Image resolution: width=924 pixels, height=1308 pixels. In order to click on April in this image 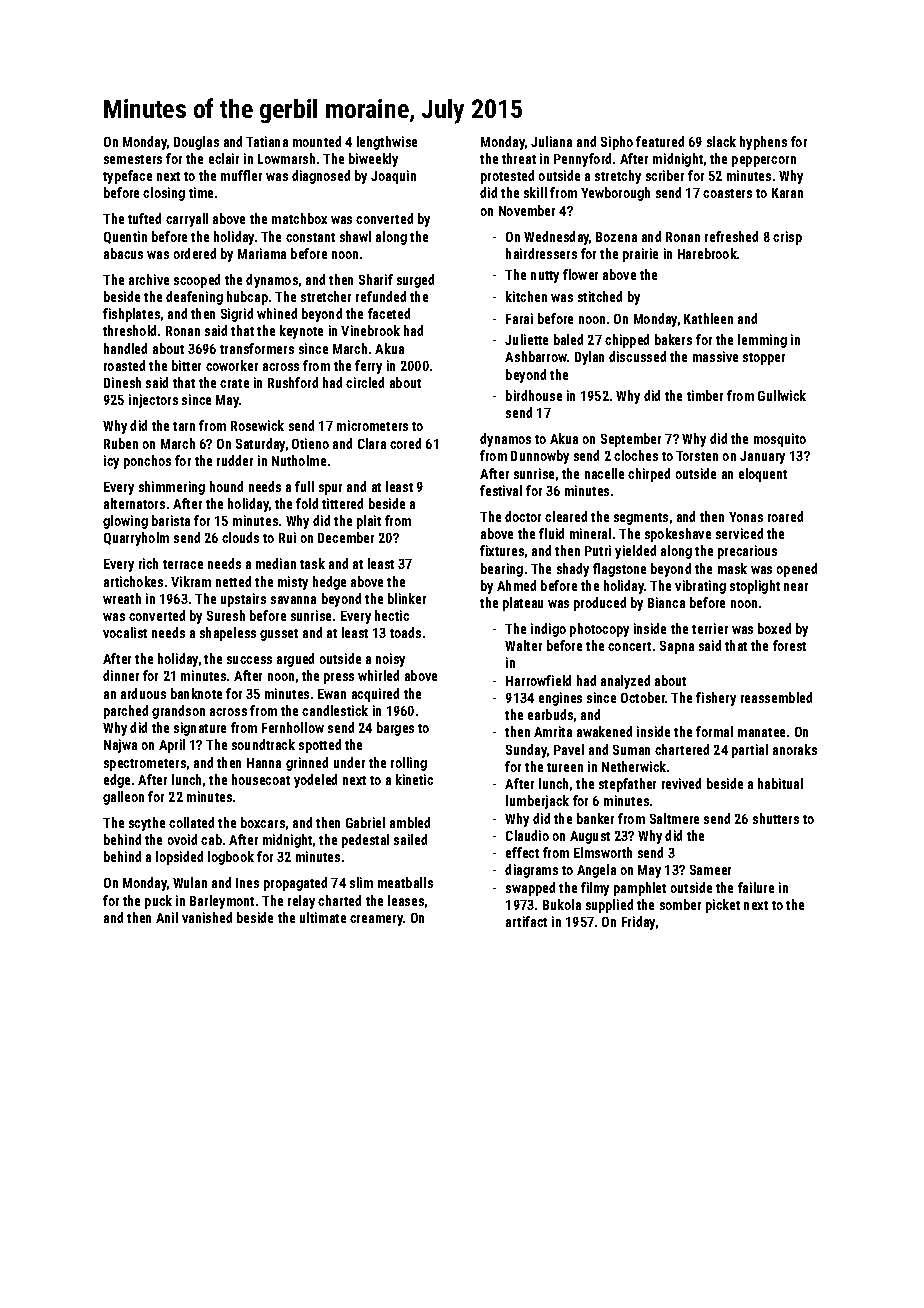, I will do `click(172, 746)`.
